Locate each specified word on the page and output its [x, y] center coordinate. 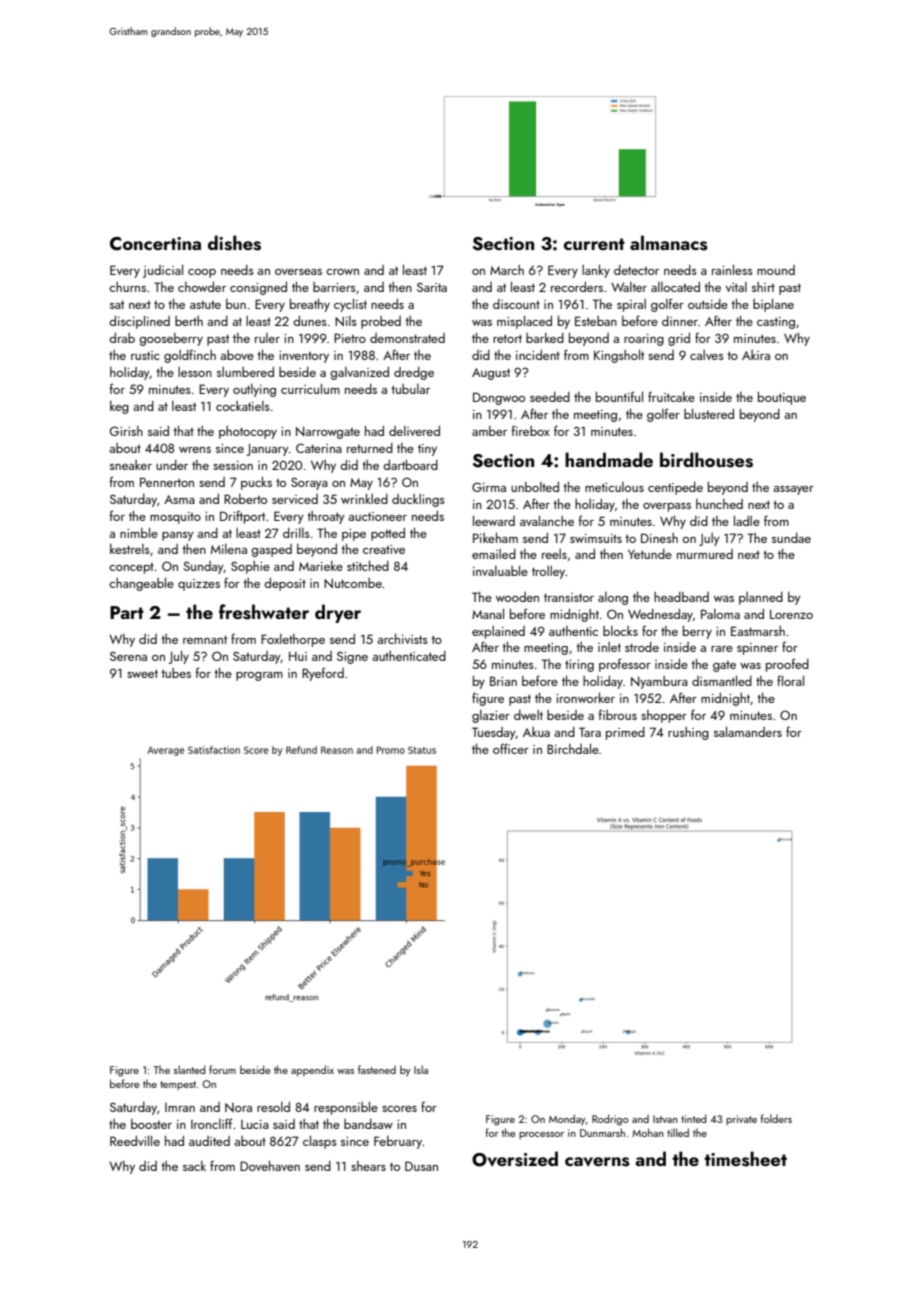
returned [370, 448]
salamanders [748, 731]
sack [194, 1166]
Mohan [648, 1132]
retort [507, 339]
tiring [579, 666]
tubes [176, 673]
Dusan [421, 1166]
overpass [667, 507]
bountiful [619, 396]
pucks [256, 483]
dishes [234, 243]
